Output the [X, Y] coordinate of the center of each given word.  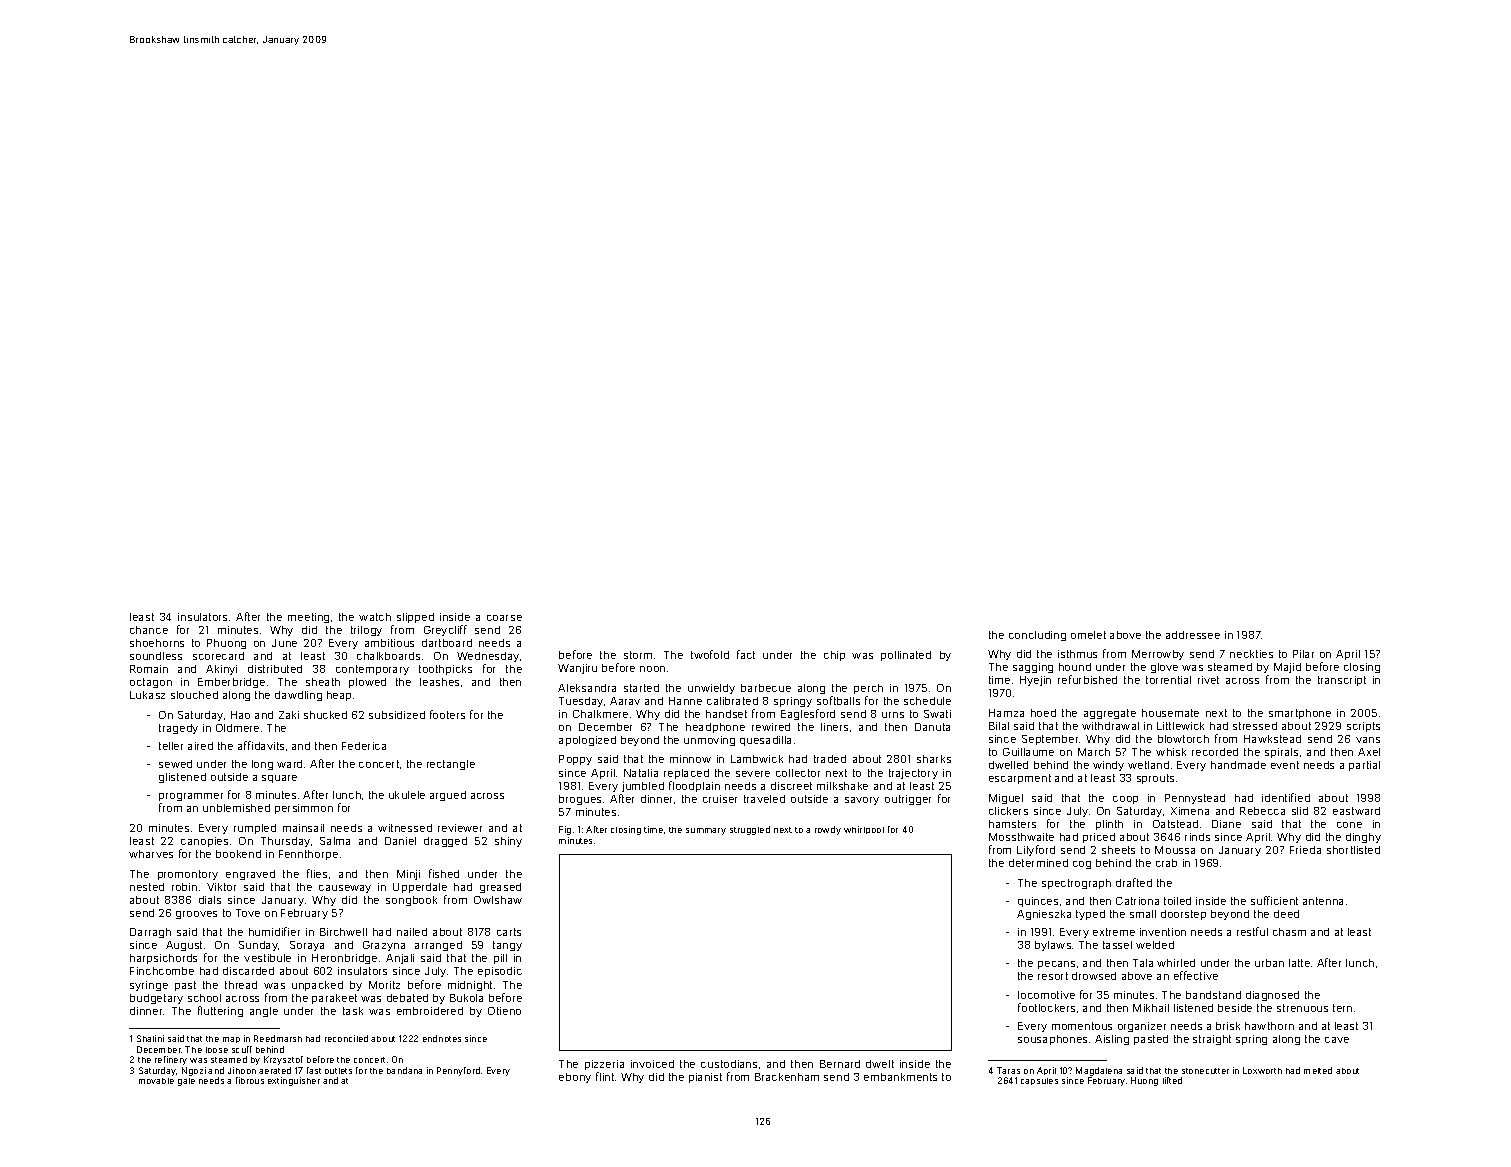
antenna [1323, 901]
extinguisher [294, 1081]
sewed [175, 764]
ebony [575, 1078]
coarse [504, 618]
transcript [1342, 681]
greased [500, 888]
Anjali [400, 959]
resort [1053, 976]
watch [375, 617]
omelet [1088, 635]
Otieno [504, 1011]
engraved [250, 875]
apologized [587, 741]
